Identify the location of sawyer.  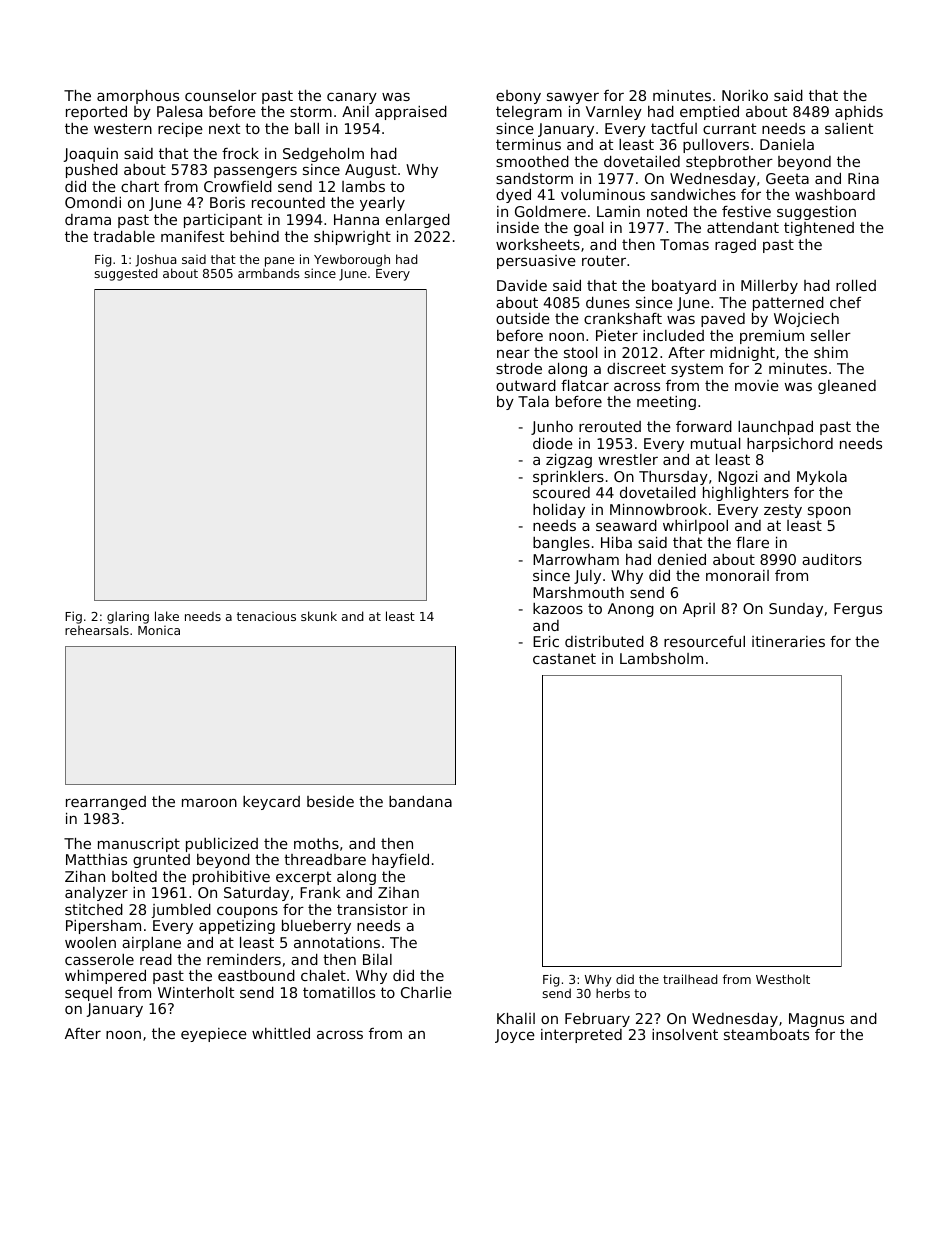
(573, 98).
